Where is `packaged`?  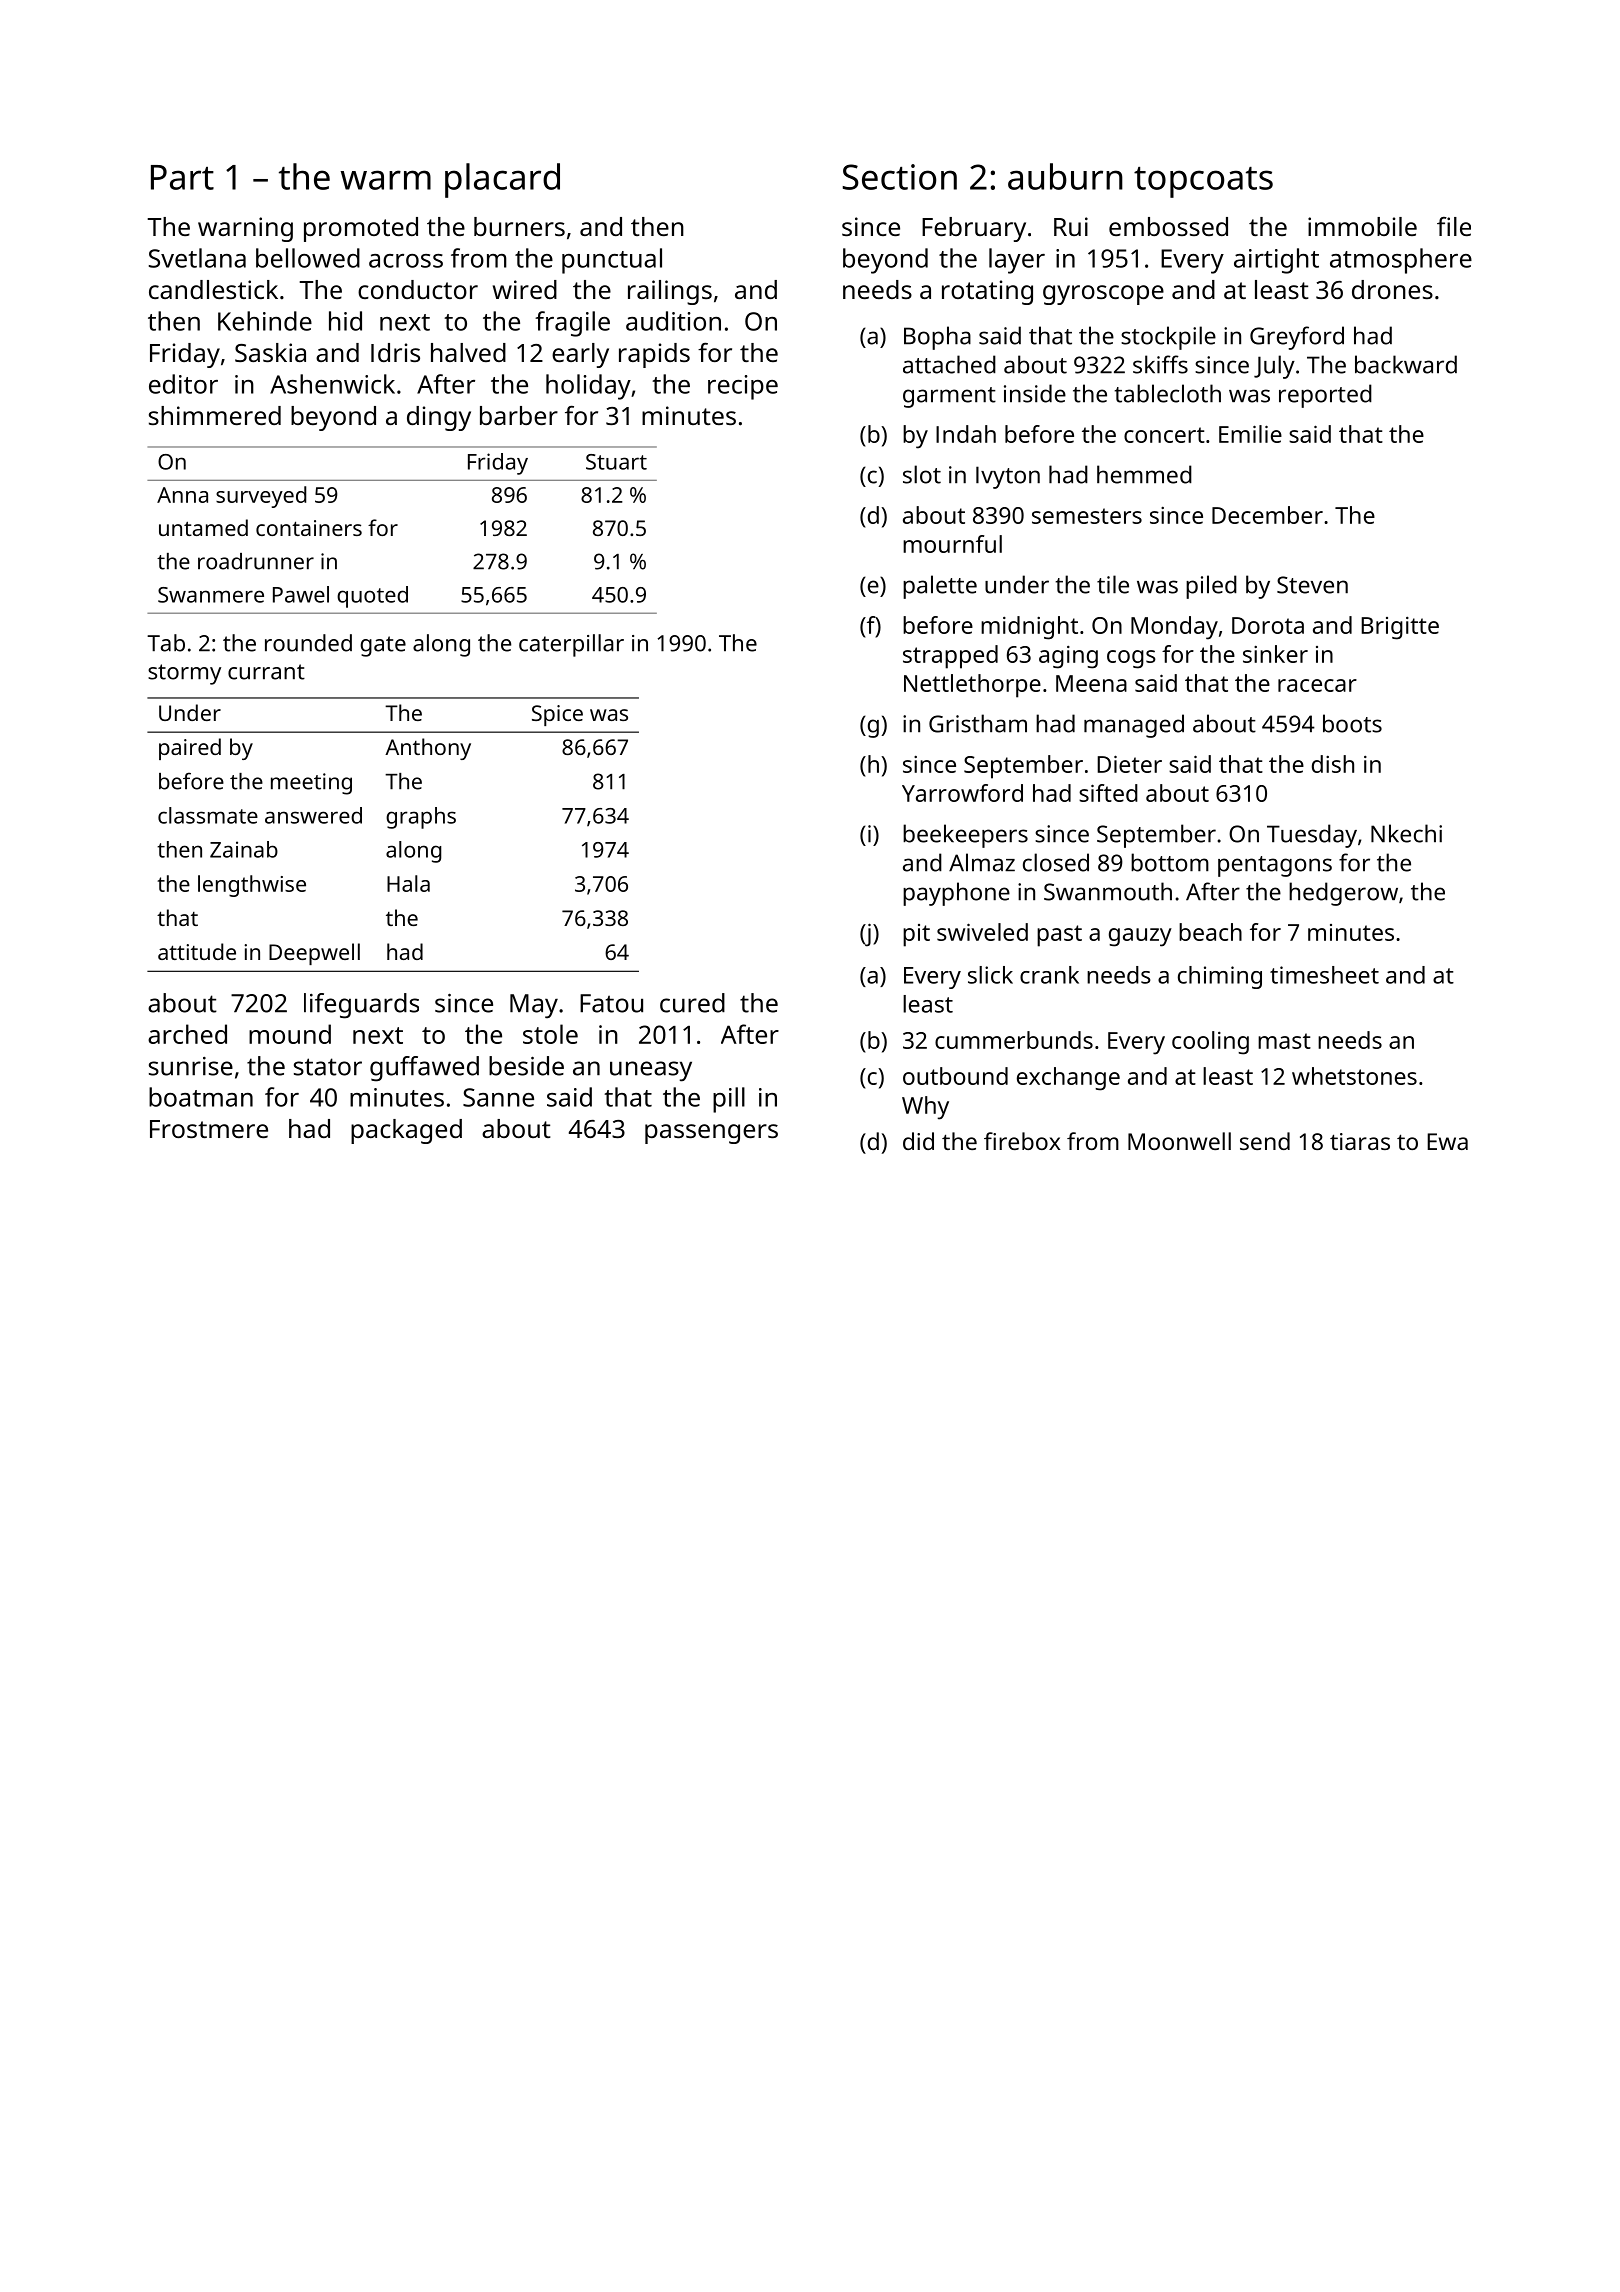 packaged is located at coordinates (406, 1131).
